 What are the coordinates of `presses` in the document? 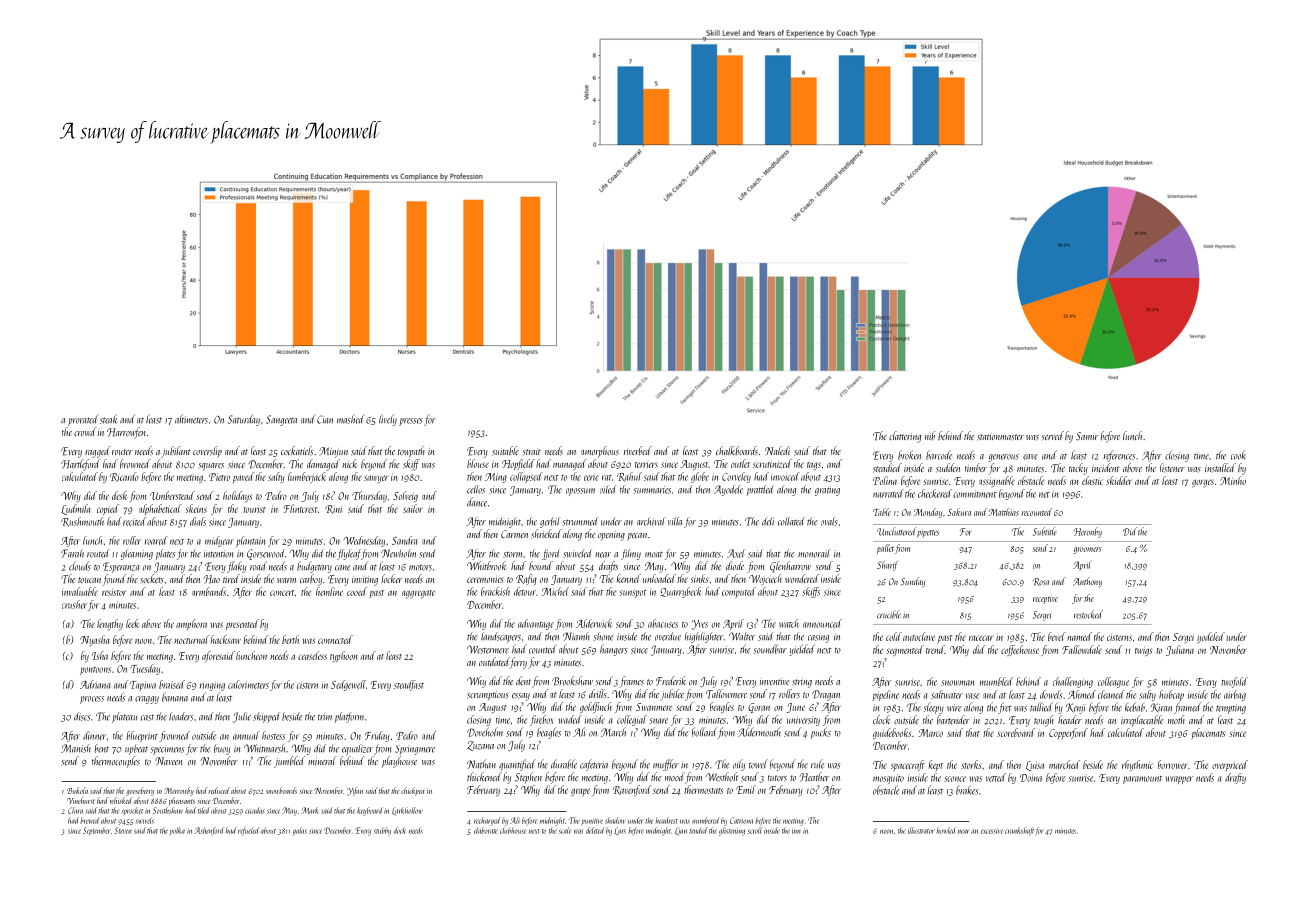 It's located at (411, 422).
